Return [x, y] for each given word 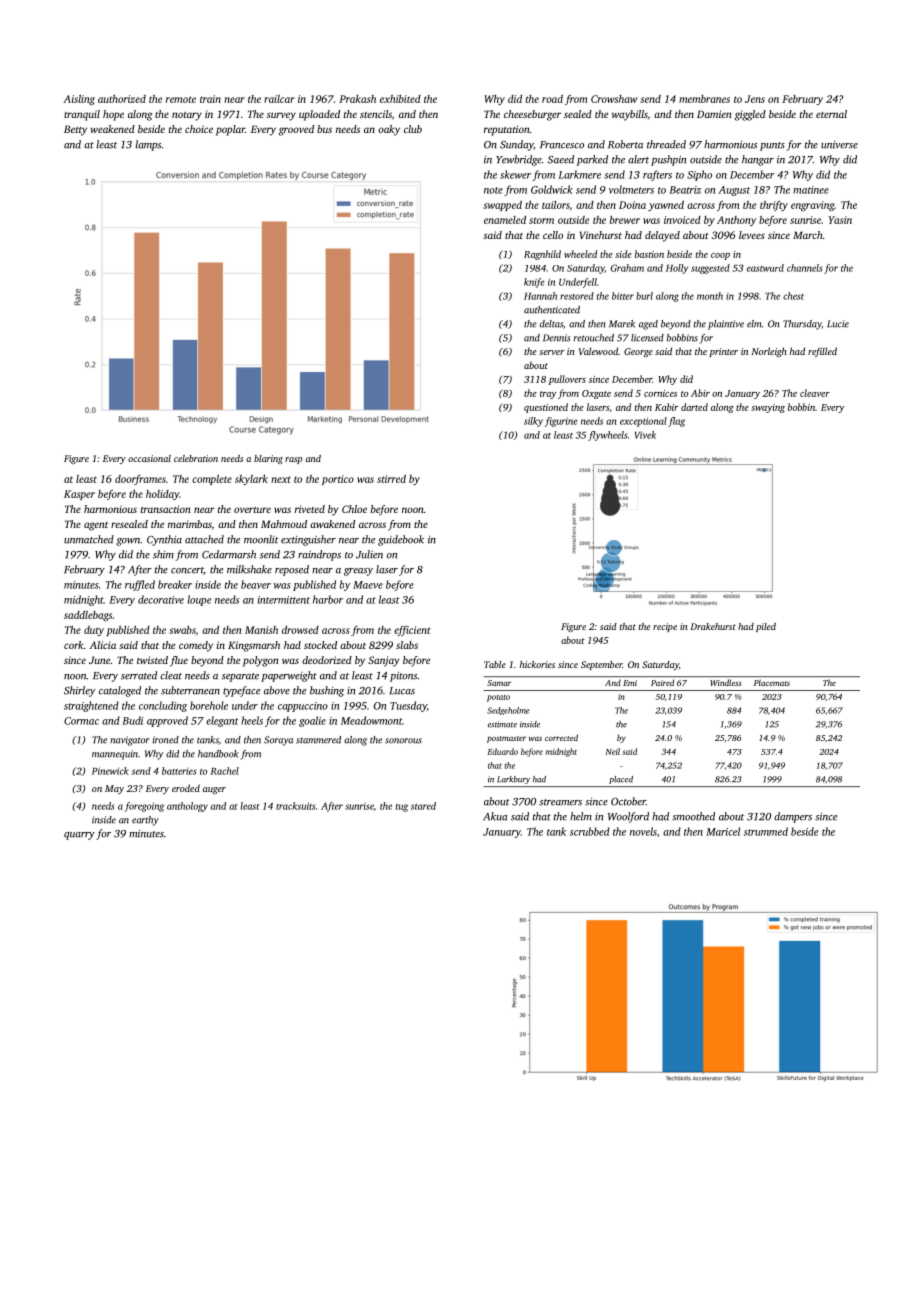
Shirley [79, 691]
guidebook [401, 540]
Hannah [540, 296]
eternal [831, 114]
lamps [148, 145]
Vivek [645, 435]
